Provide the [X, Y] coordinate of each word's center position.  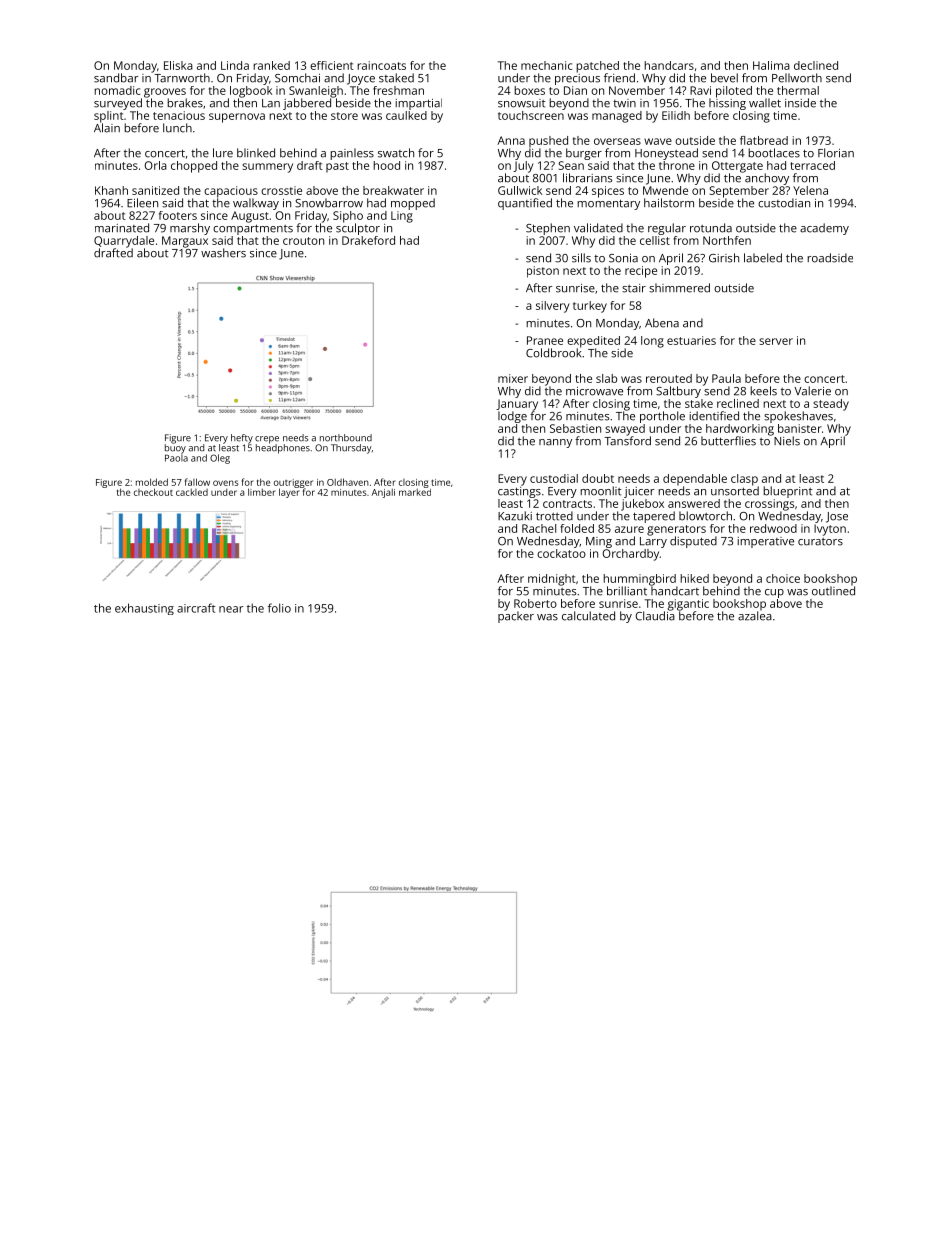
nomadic [117, 90]
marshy [190, 229]
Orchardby [630, 555]
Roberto [535, 603]
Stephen [548, 229]
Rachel [539, 528]
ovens [226, 483]
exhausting [144, 609]
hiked [694, 578]
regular [667, 229]
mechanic [546, 65]
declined [816, 65]
